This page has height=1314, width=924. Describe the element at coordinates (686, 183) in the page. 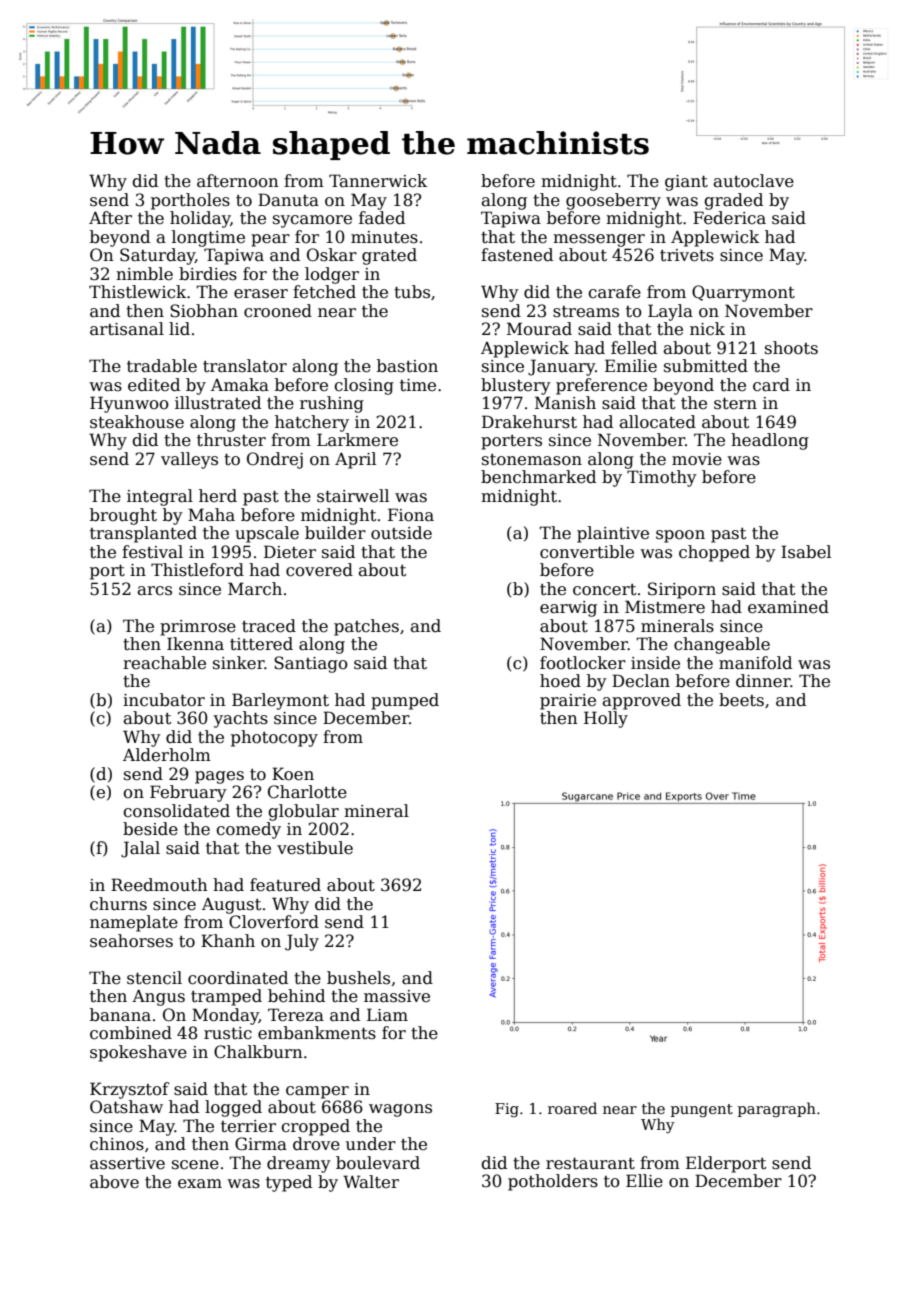

I see `giant` at that location.
